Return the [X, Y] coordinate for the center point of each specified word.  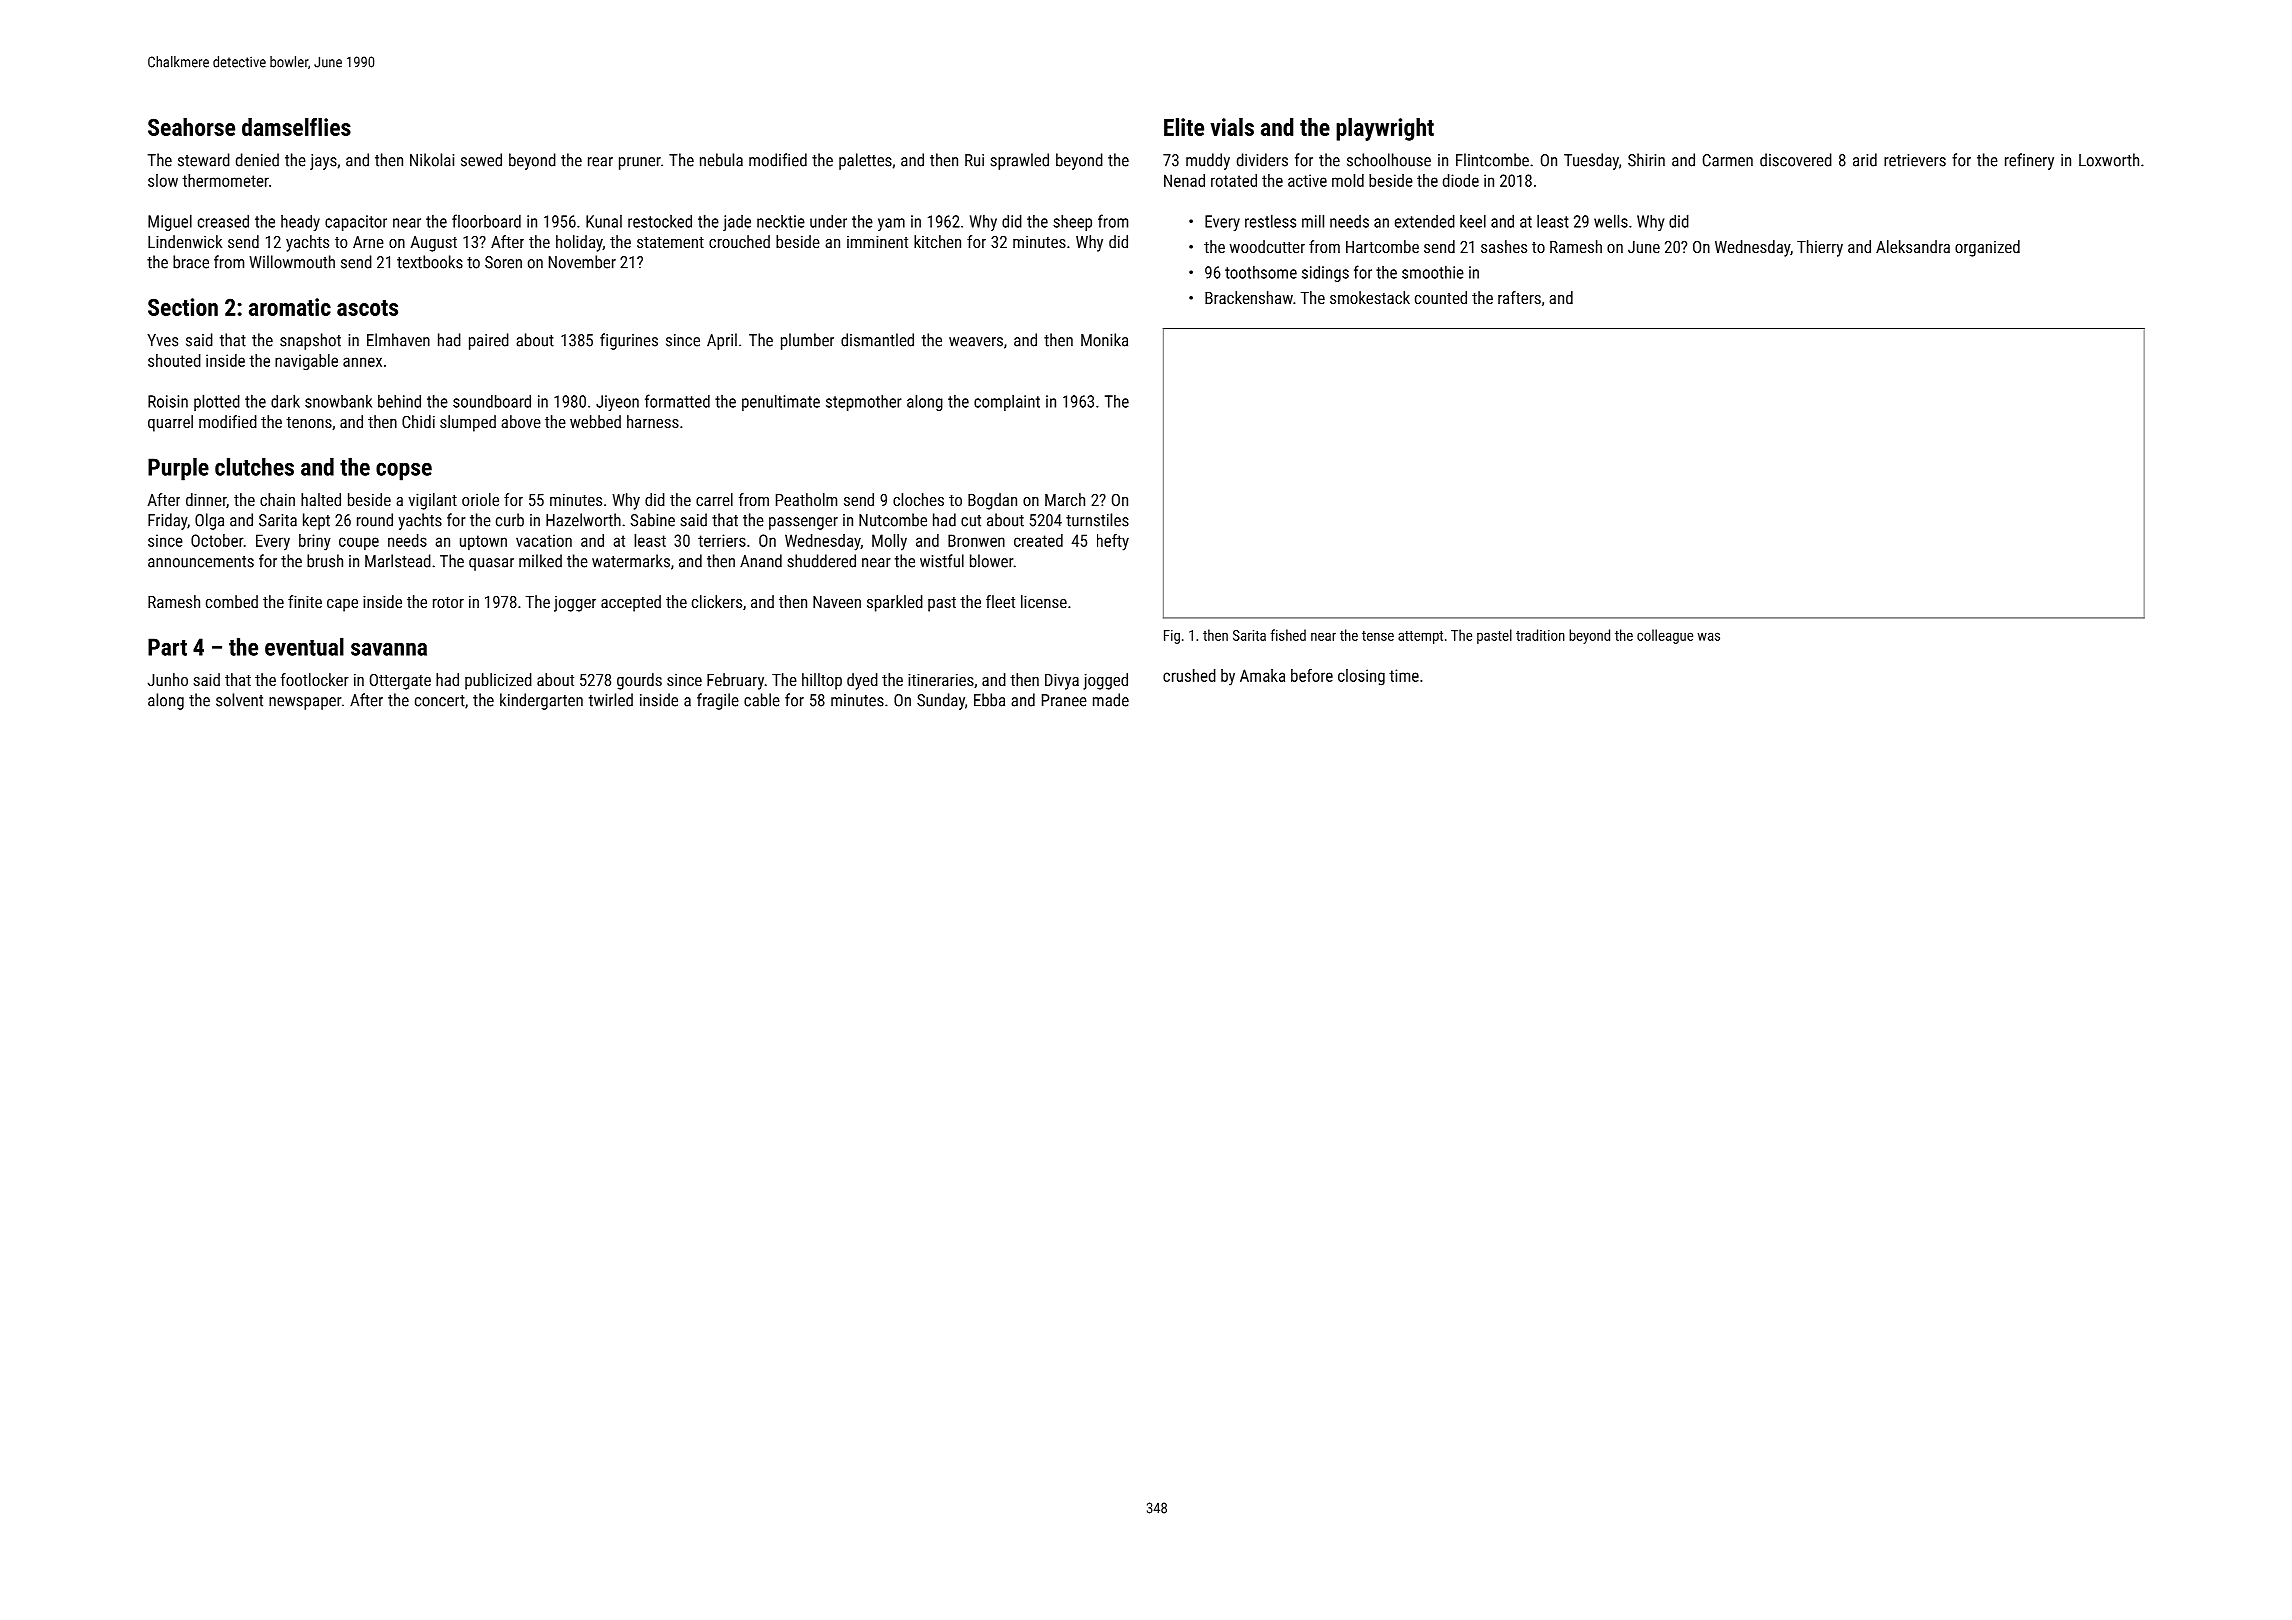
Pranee [1064, 700]
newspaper [305, 703]
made [1111, 700]
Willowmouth [292, 262]
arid [1865, 160]
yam [891, 224]
